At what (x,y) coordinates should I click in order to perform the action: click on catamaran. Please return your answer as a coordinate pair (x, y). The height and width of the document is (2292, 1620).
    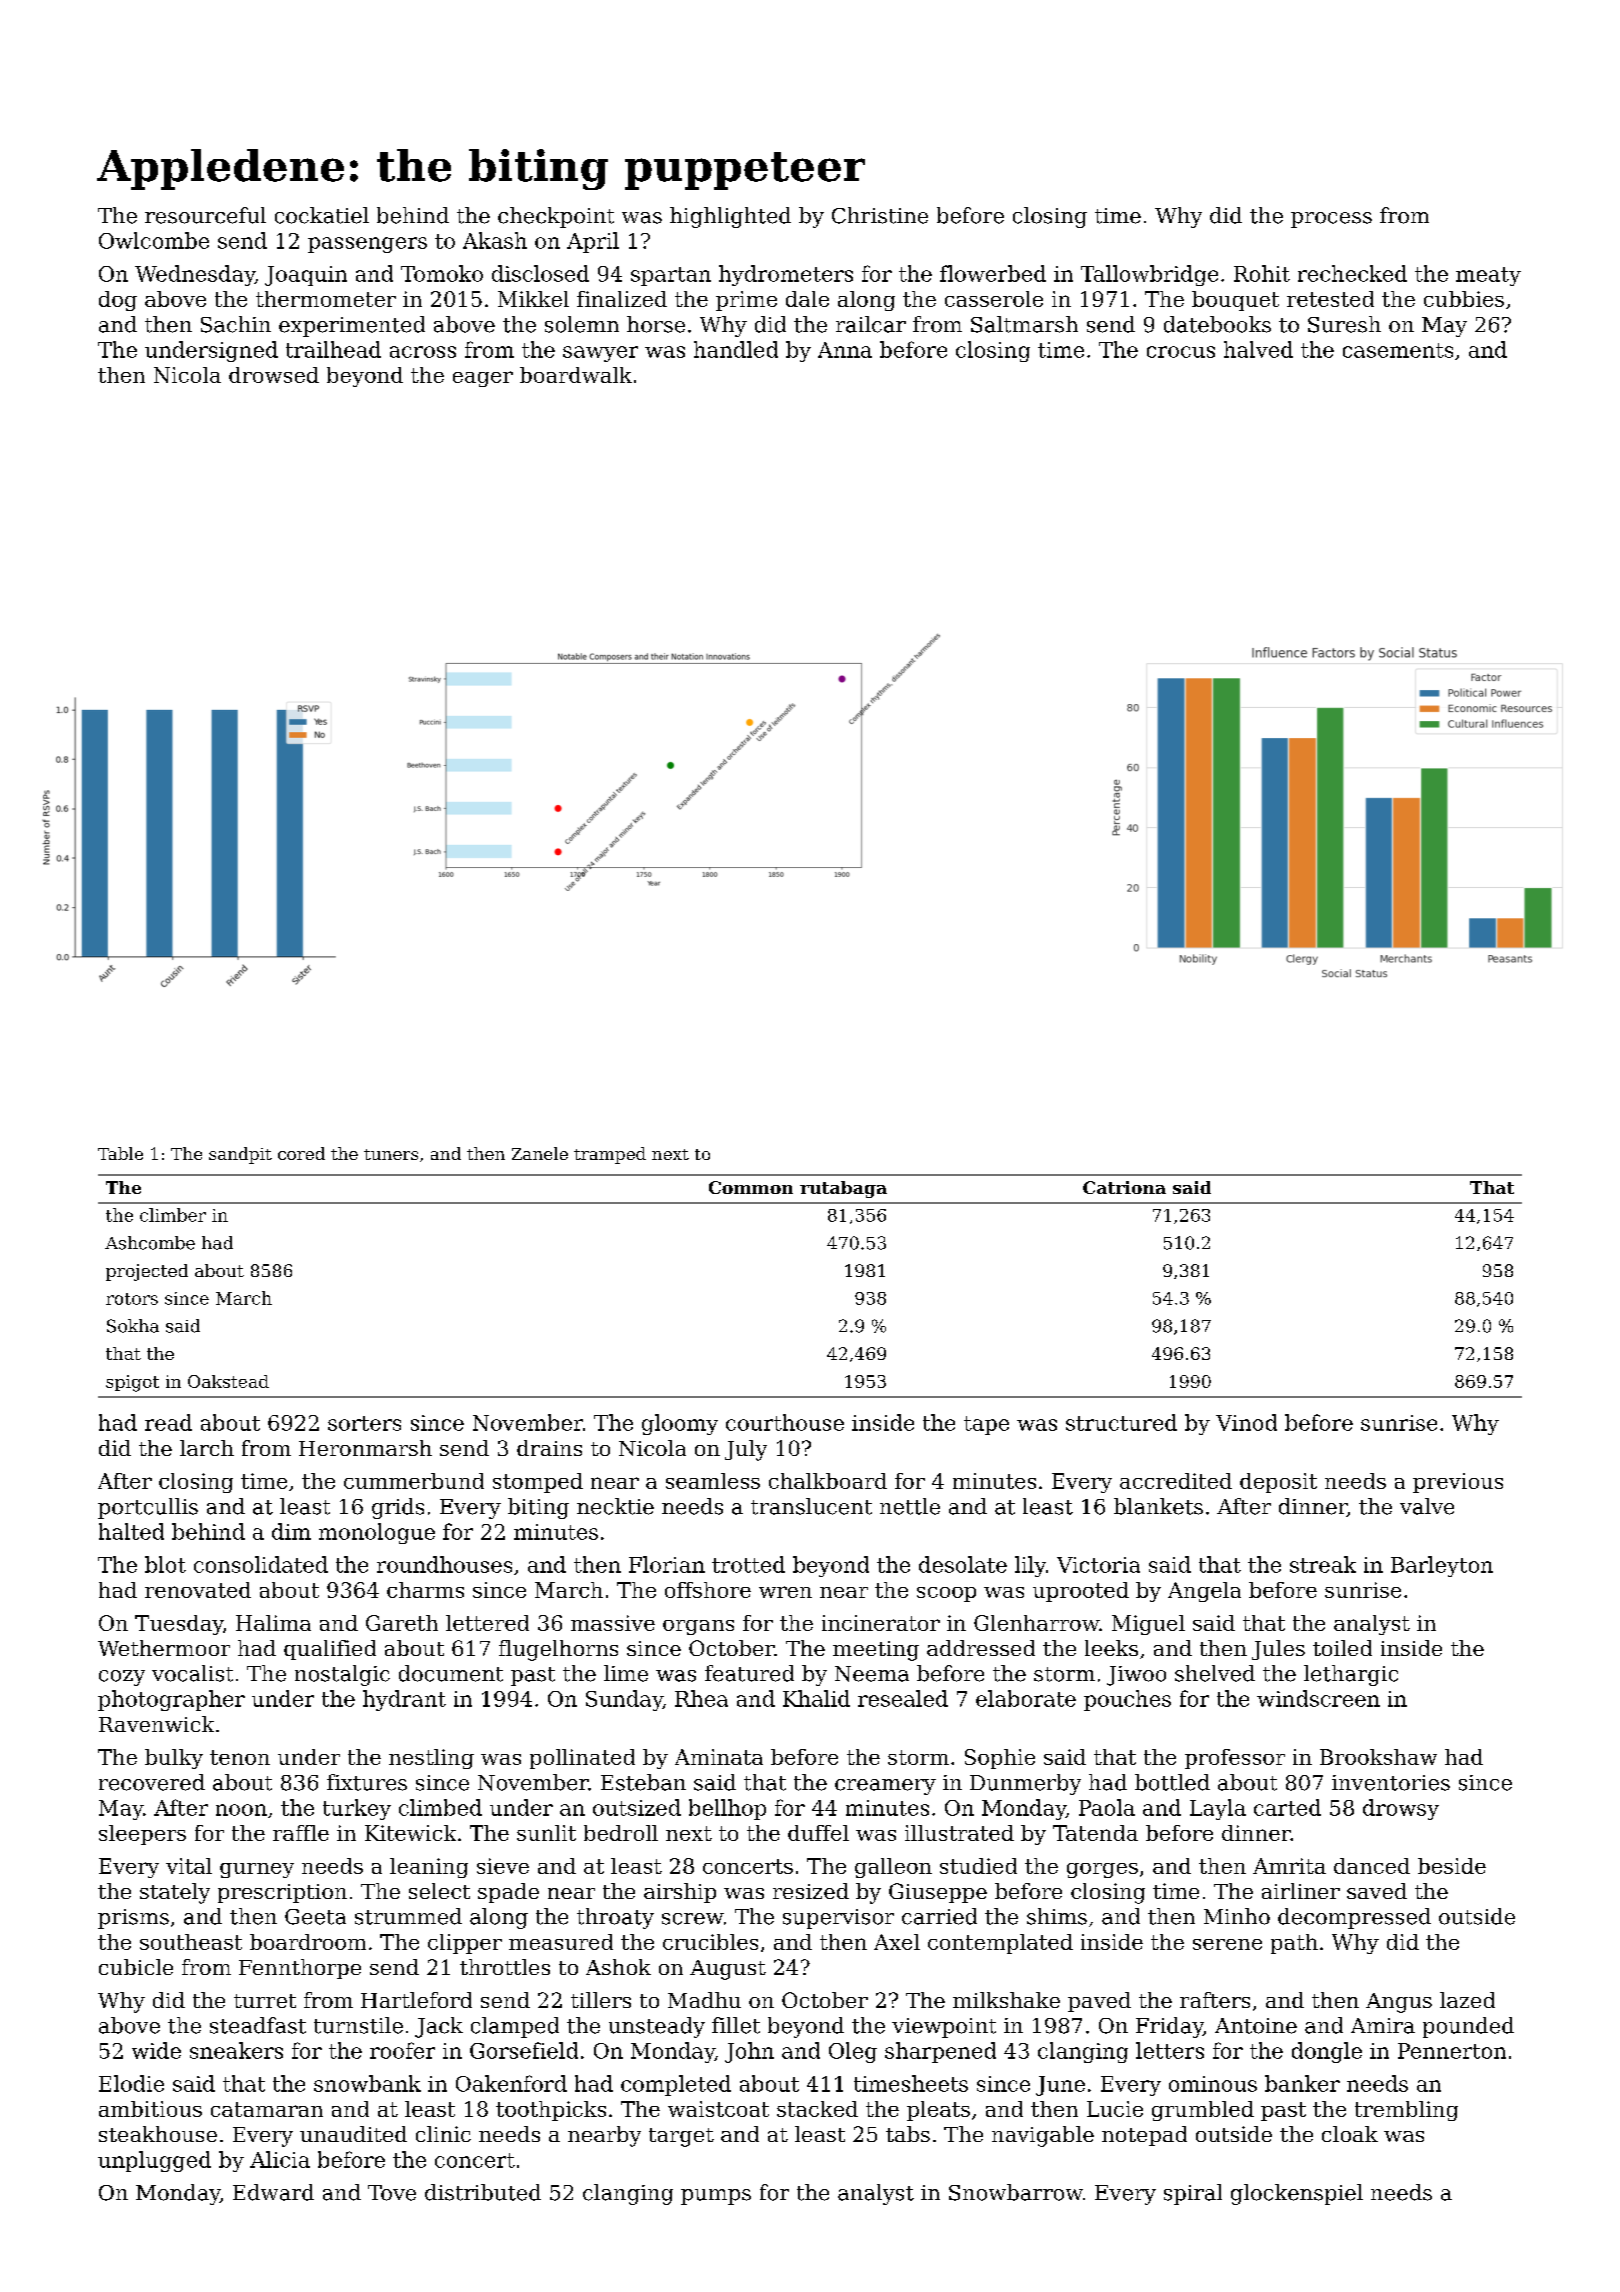
    Looking at the image, I should click on (267, 2109).
